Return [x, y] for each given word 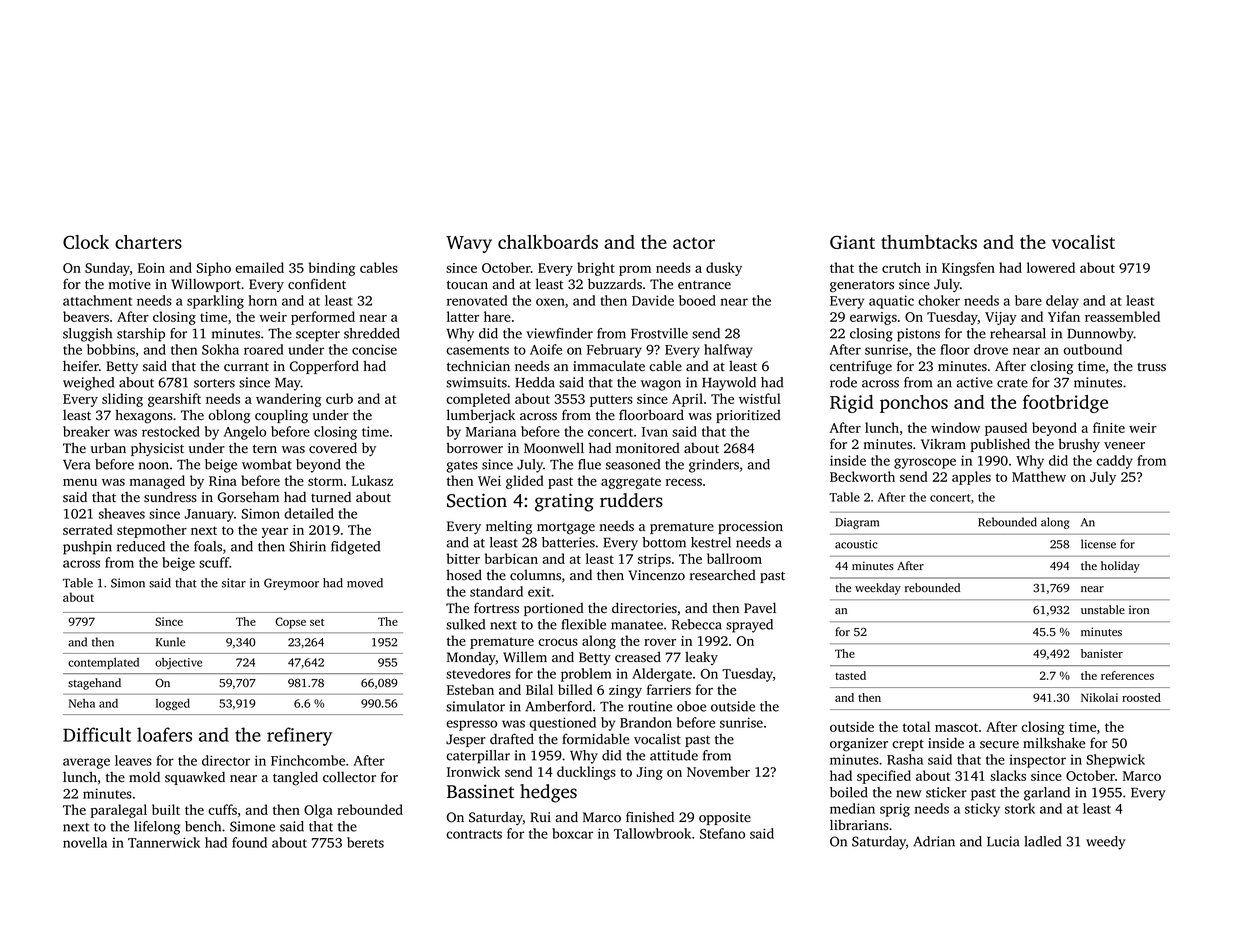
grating [564, 502]
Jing [650, 773]
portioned [554, 609]
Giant [852, 242]
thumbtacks [929, 242]
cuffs [222, 809]
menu [80, 482]
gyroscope [925, 463]
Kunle [170, 642]
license [1098, 544]
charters [148, 242]
